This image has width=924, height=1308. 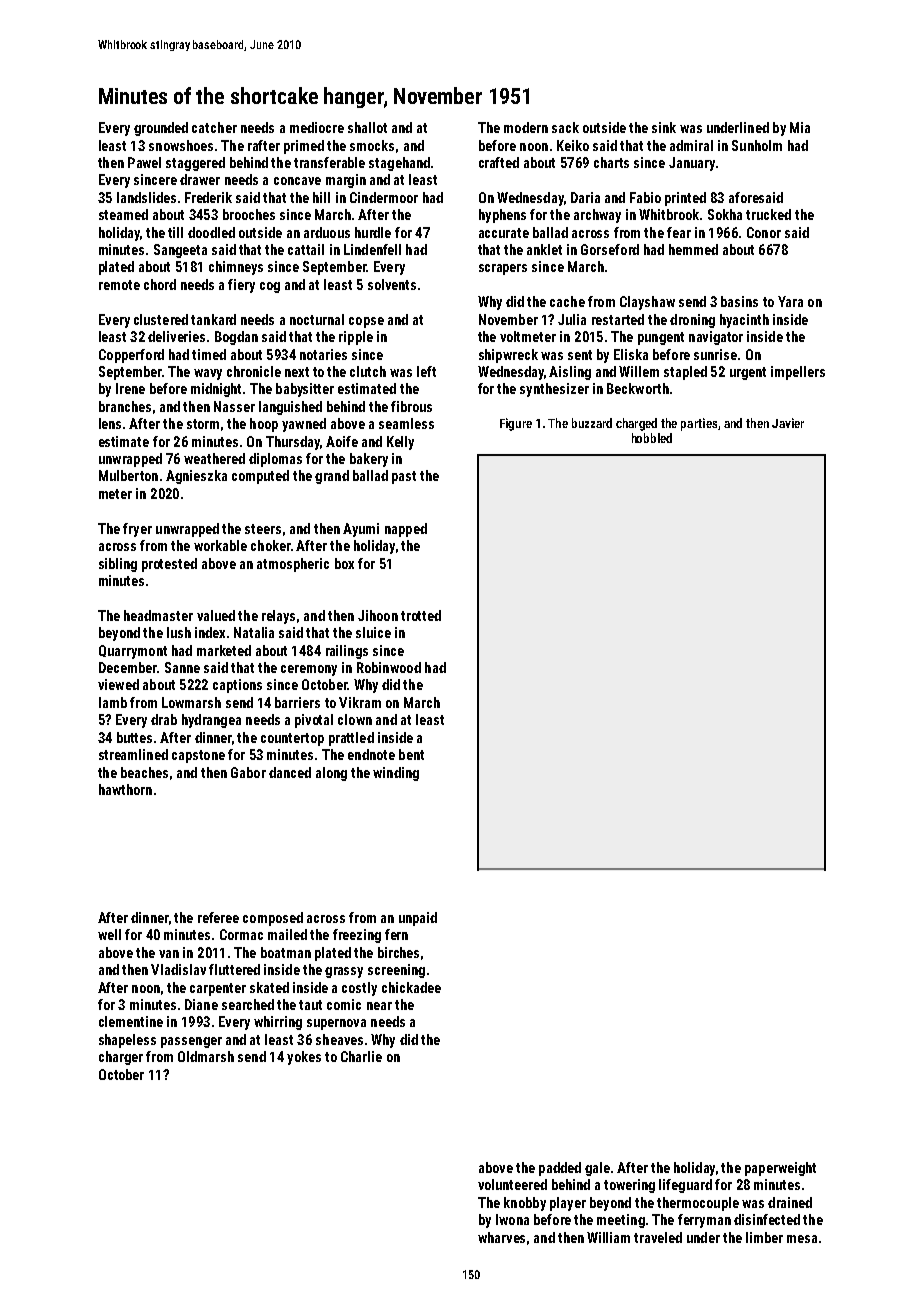 I want to click on Frederik, so click(x=208, y=197).
